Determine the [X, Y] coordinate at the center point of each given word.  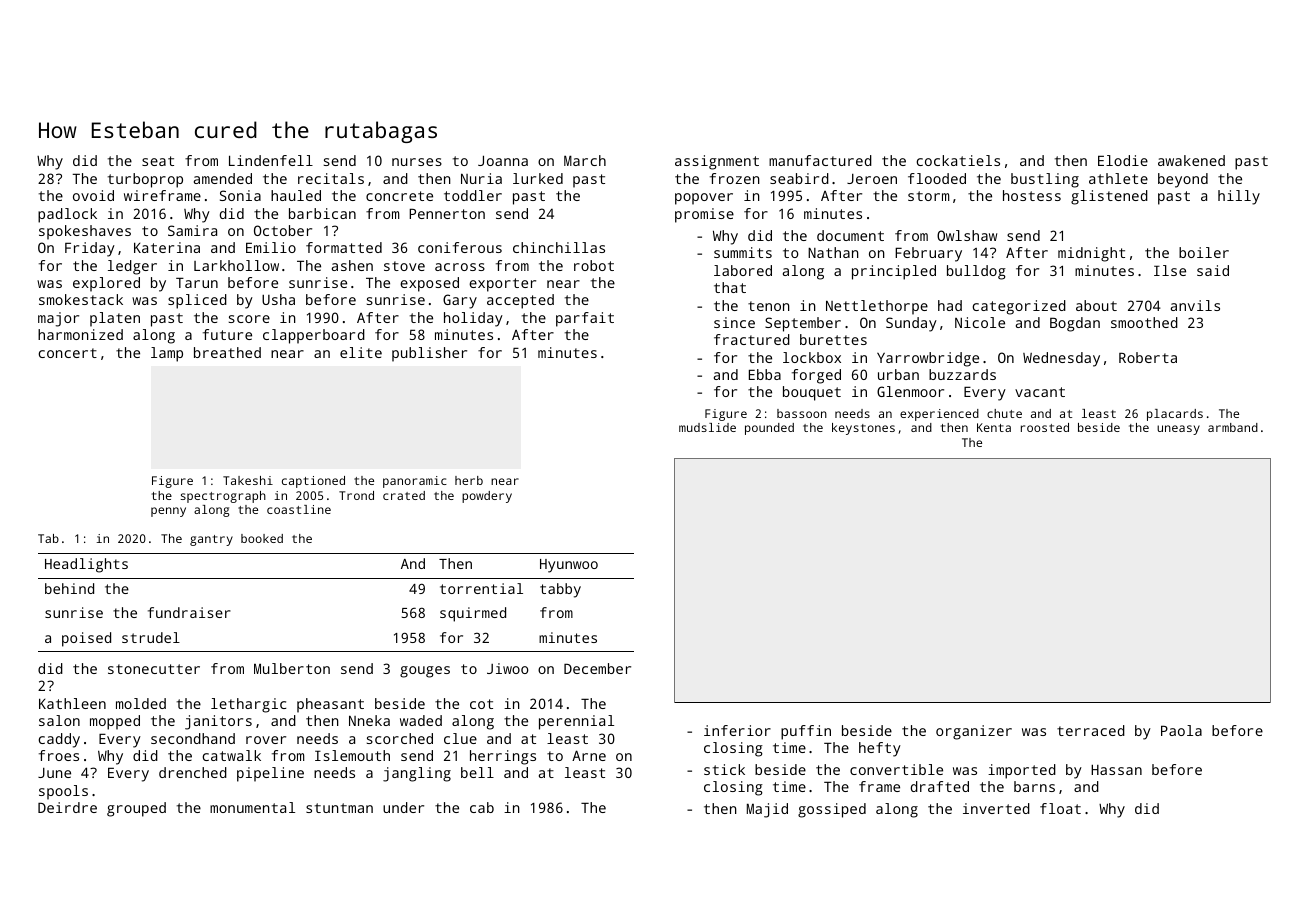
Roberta [1148, 357]
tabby [560, 590]
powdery [487, 497]
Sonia [240, 195]
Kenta [994, 427]
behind [69, 588]
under [403, 807]
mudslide [707, 427]
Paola [1181, 730]
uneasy [1178, 430]
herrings [503, 757]
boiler [1204, 252]
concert [68, 353]
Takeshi [248, 480]
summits [743, 252]
